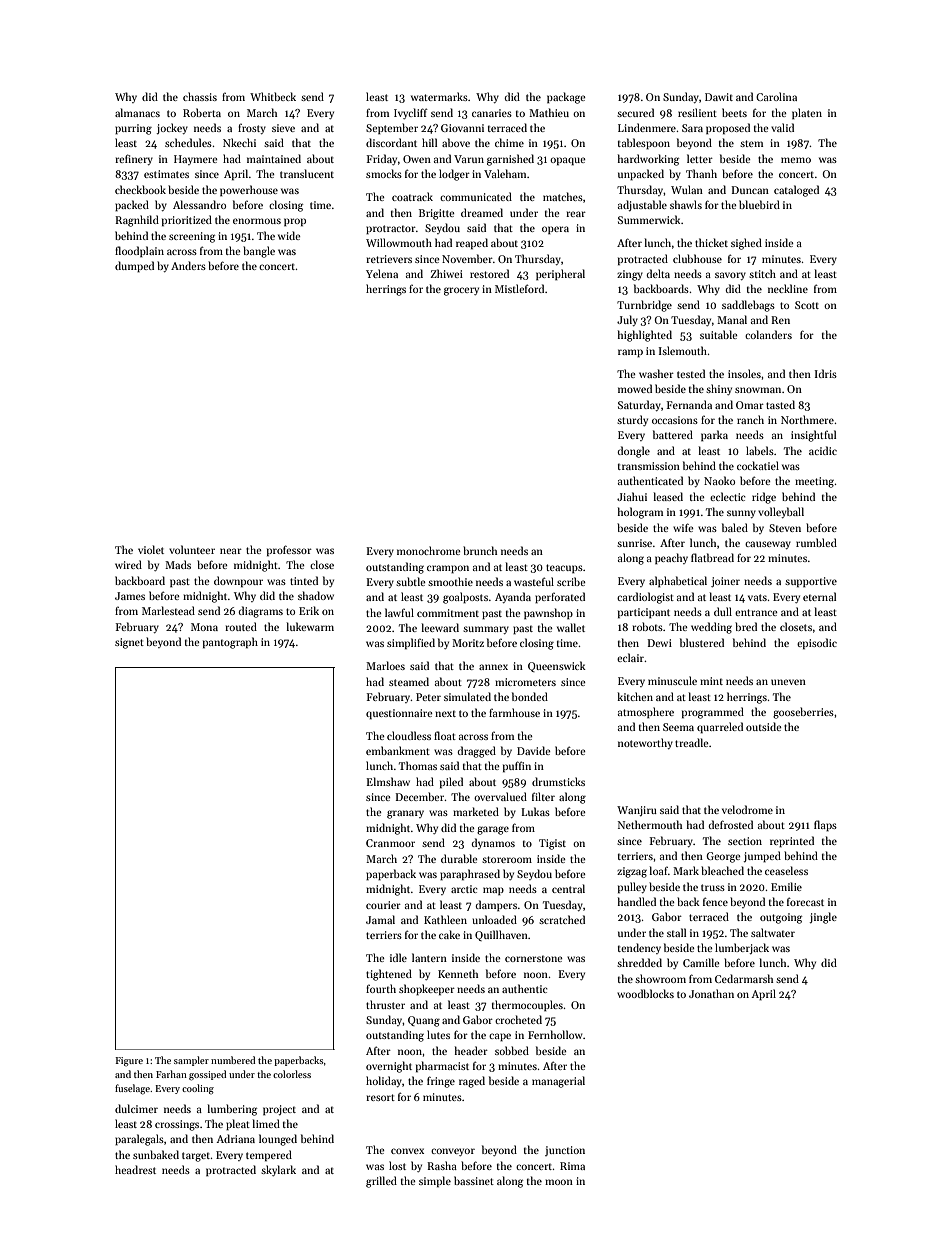 The height and width of the image is (1233, 952). I want to click on opaque, so click(568, 161).
